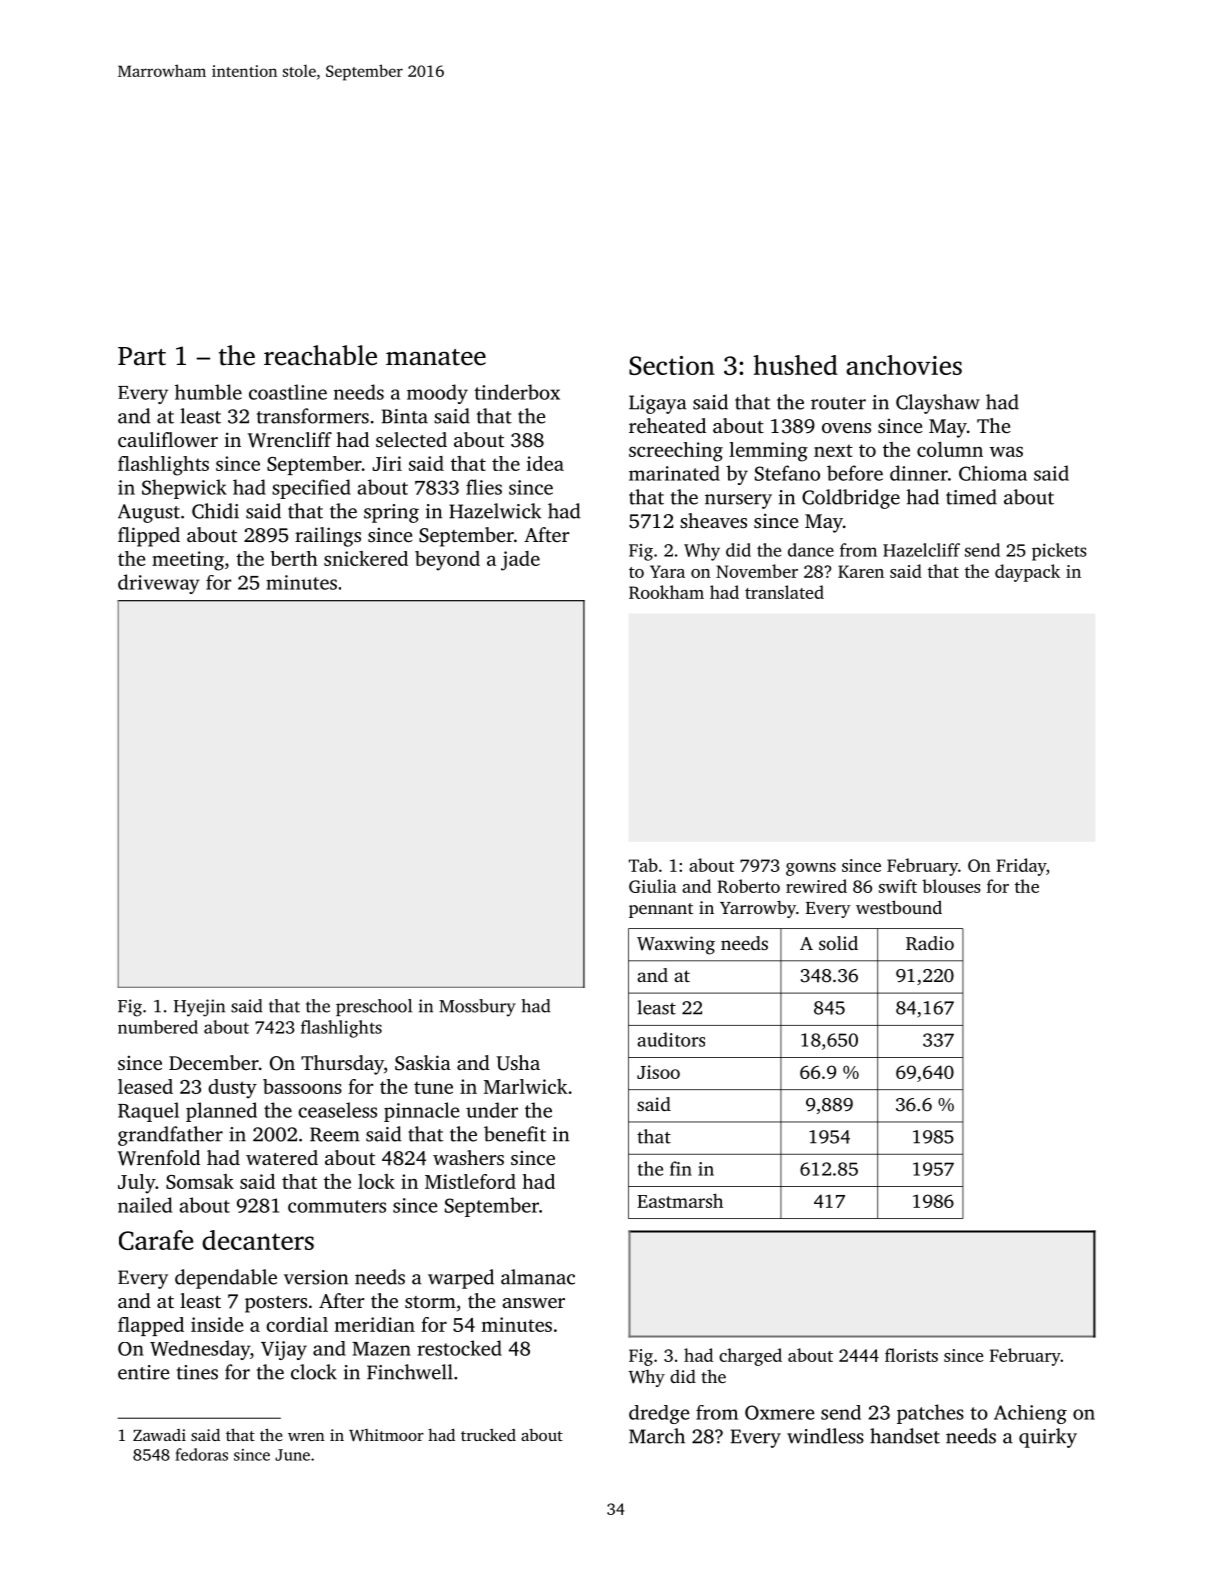  I want to click on Radio, so click(930, 943).
